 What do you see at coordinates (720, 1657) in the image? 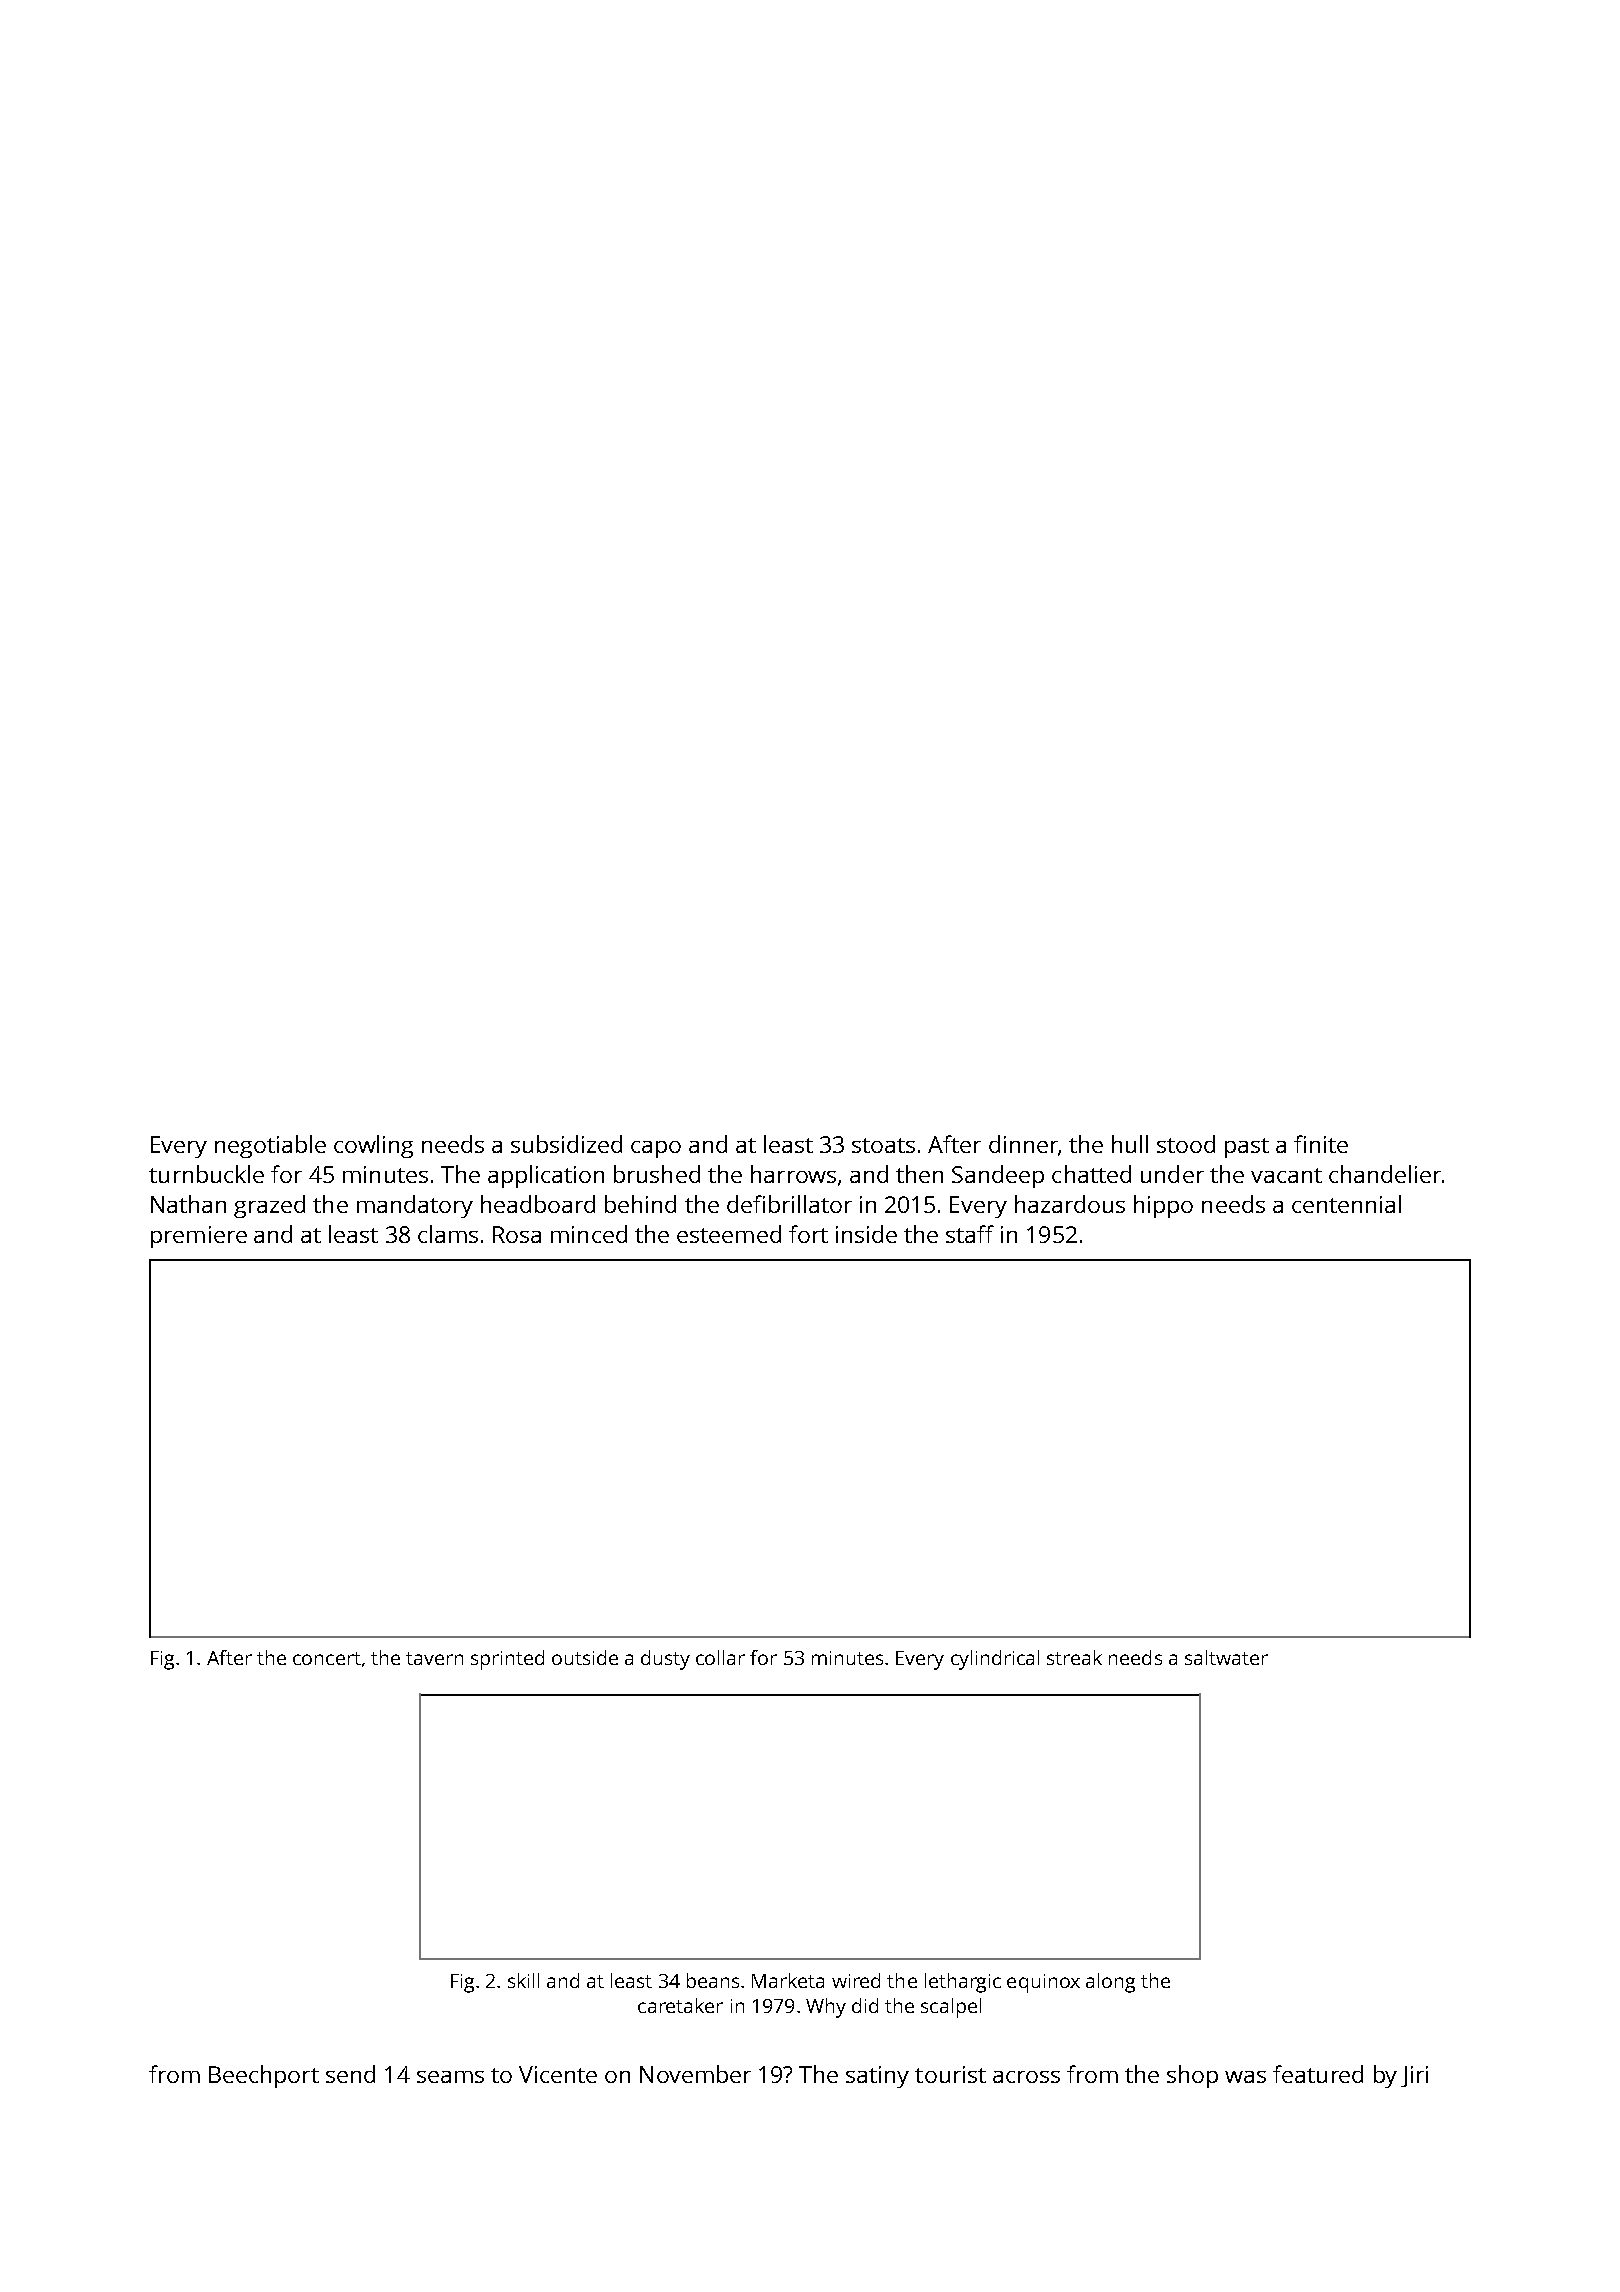
I see `collar` at bounding box center [720, 1657].
